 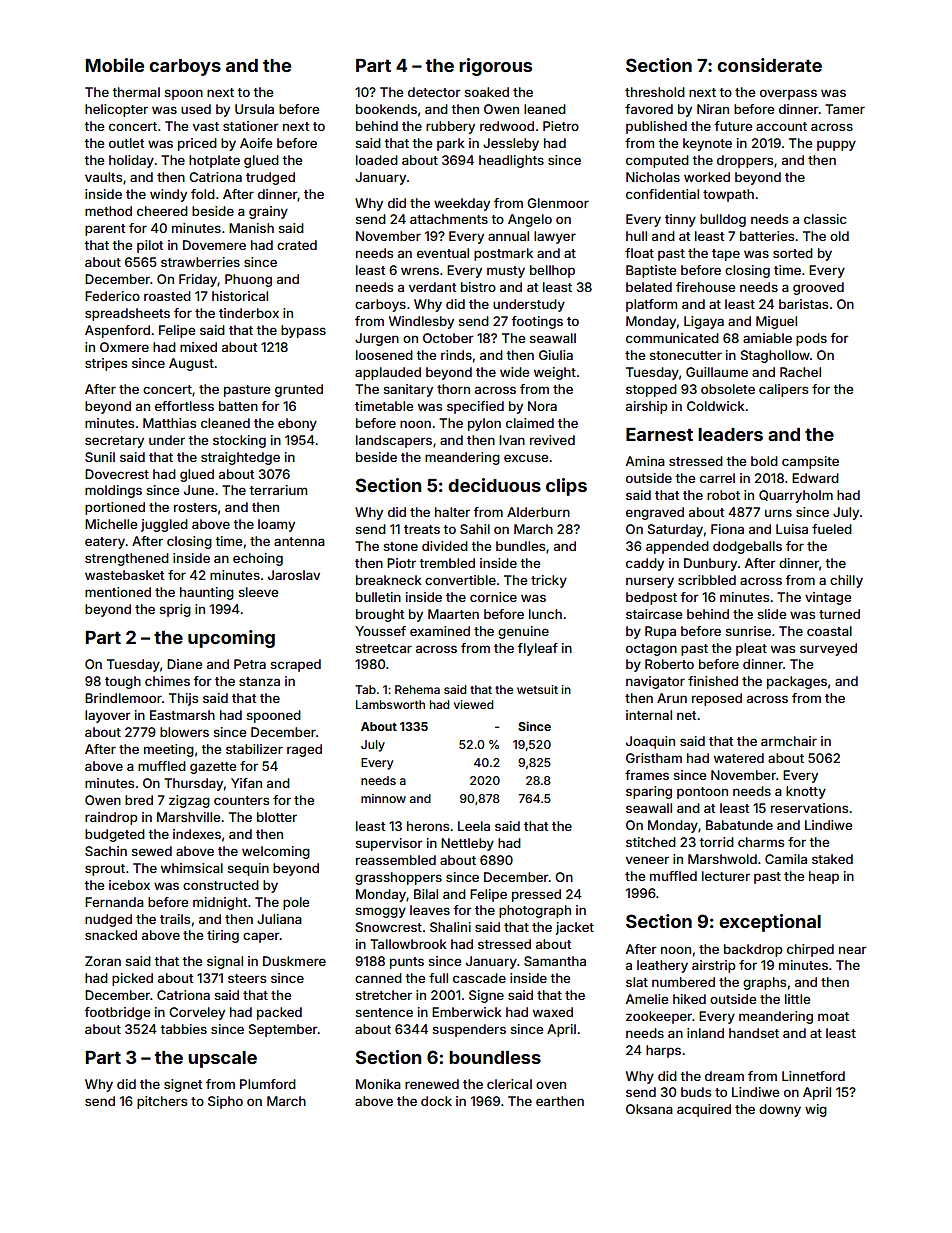 I want to click on grainy, so click(x=268, y=212).
